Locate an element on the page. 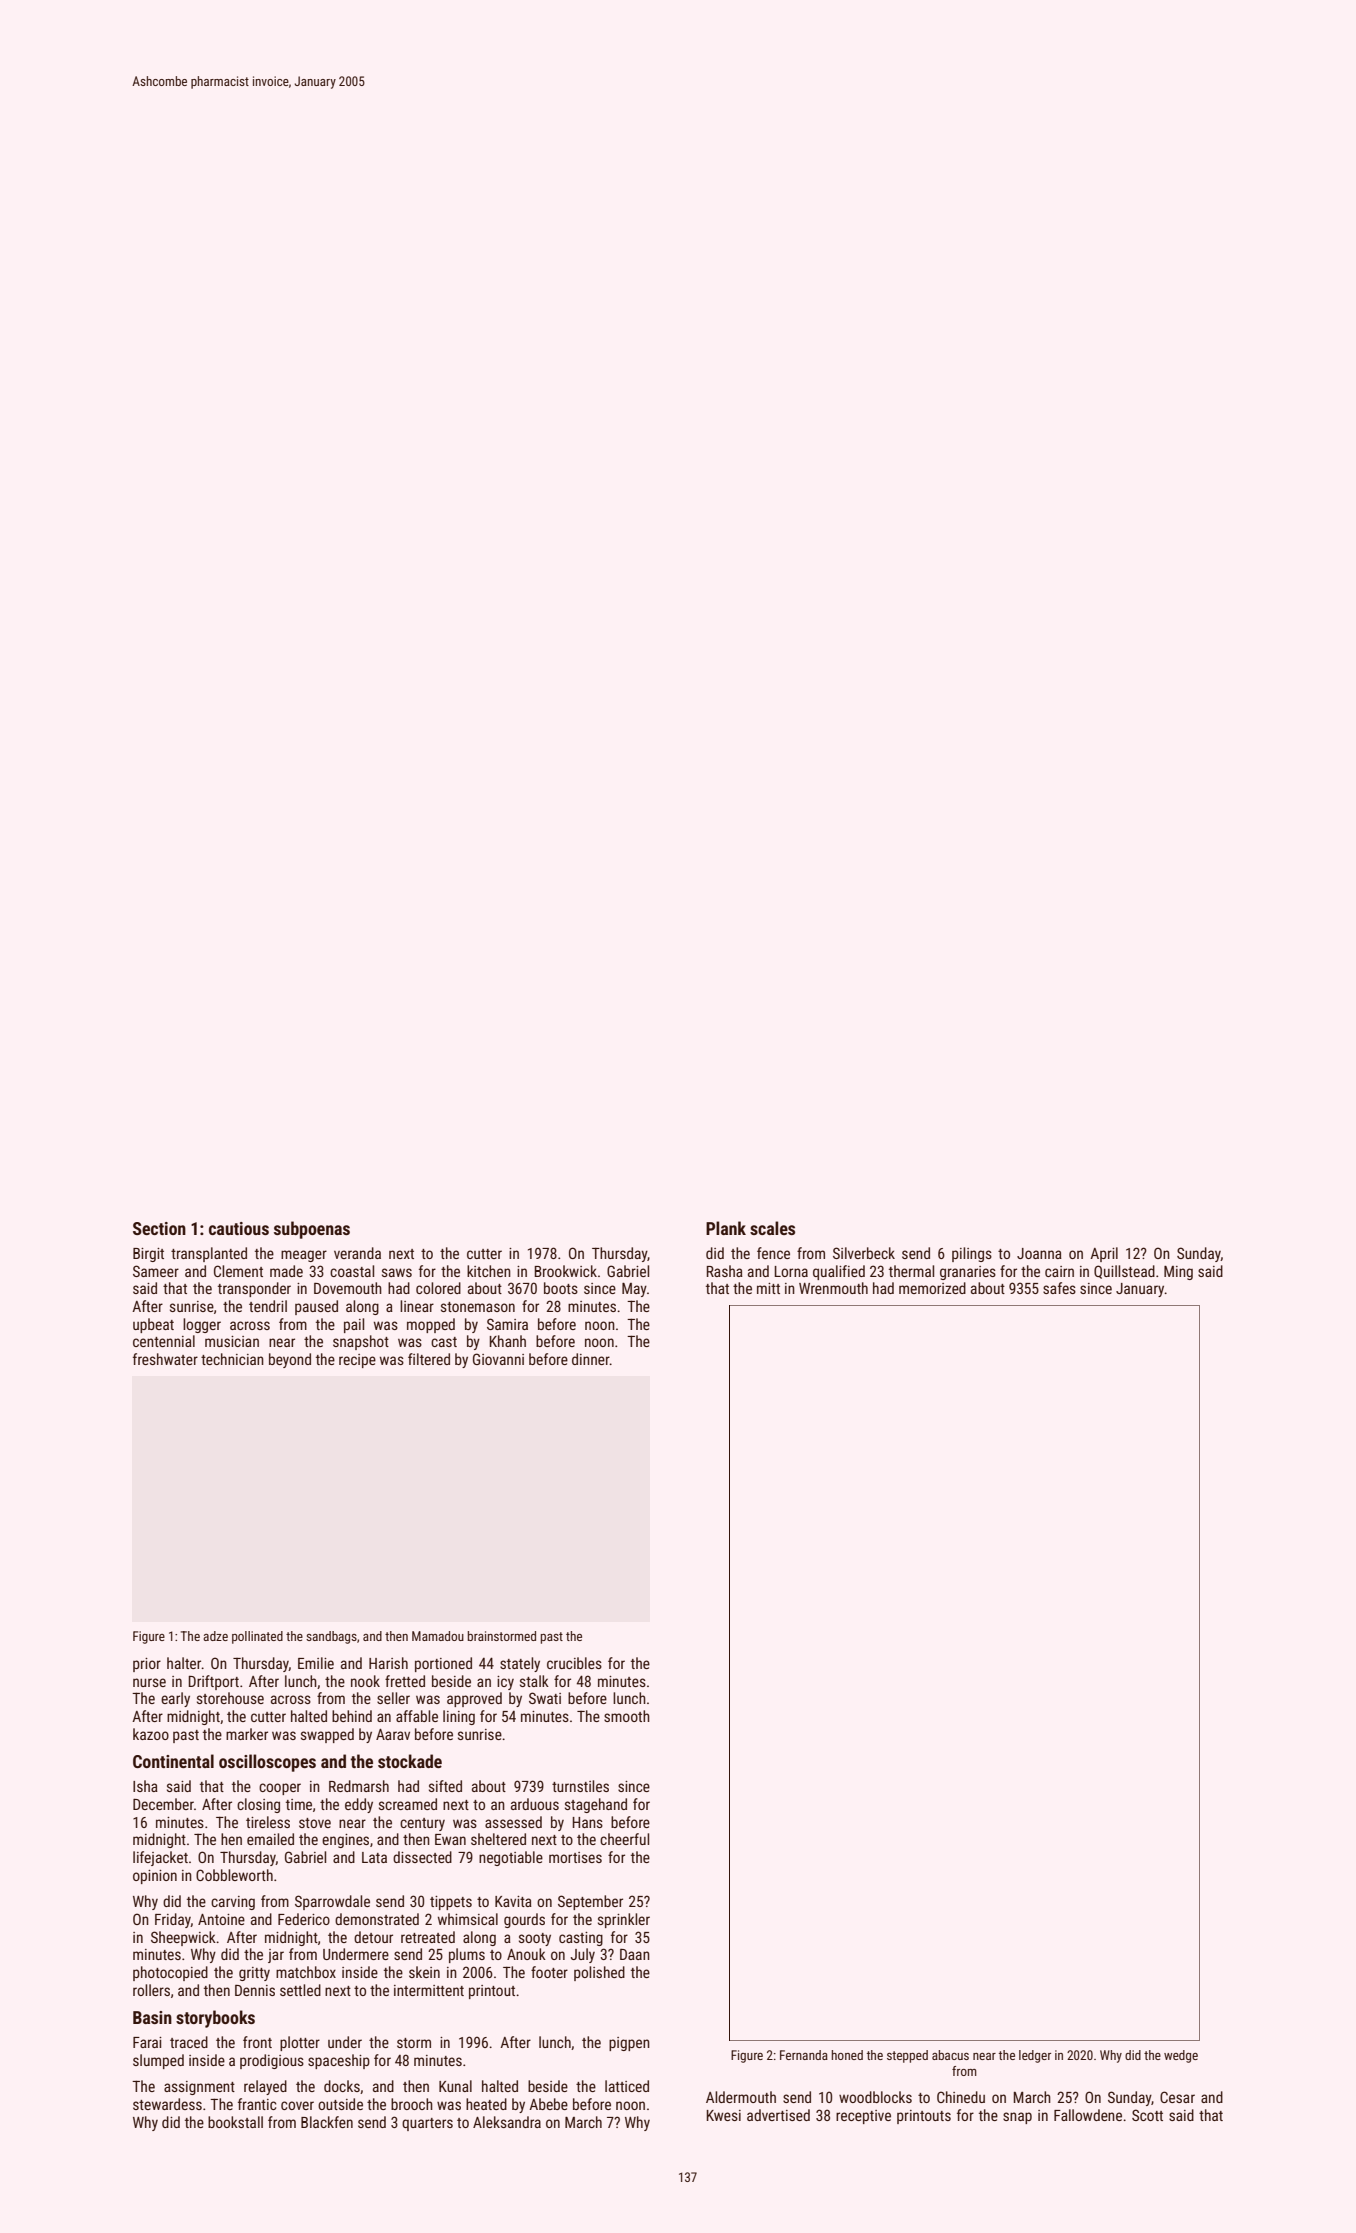 The image size is (1356, 2233). wedge is located at coordinates (1181, 2056).
